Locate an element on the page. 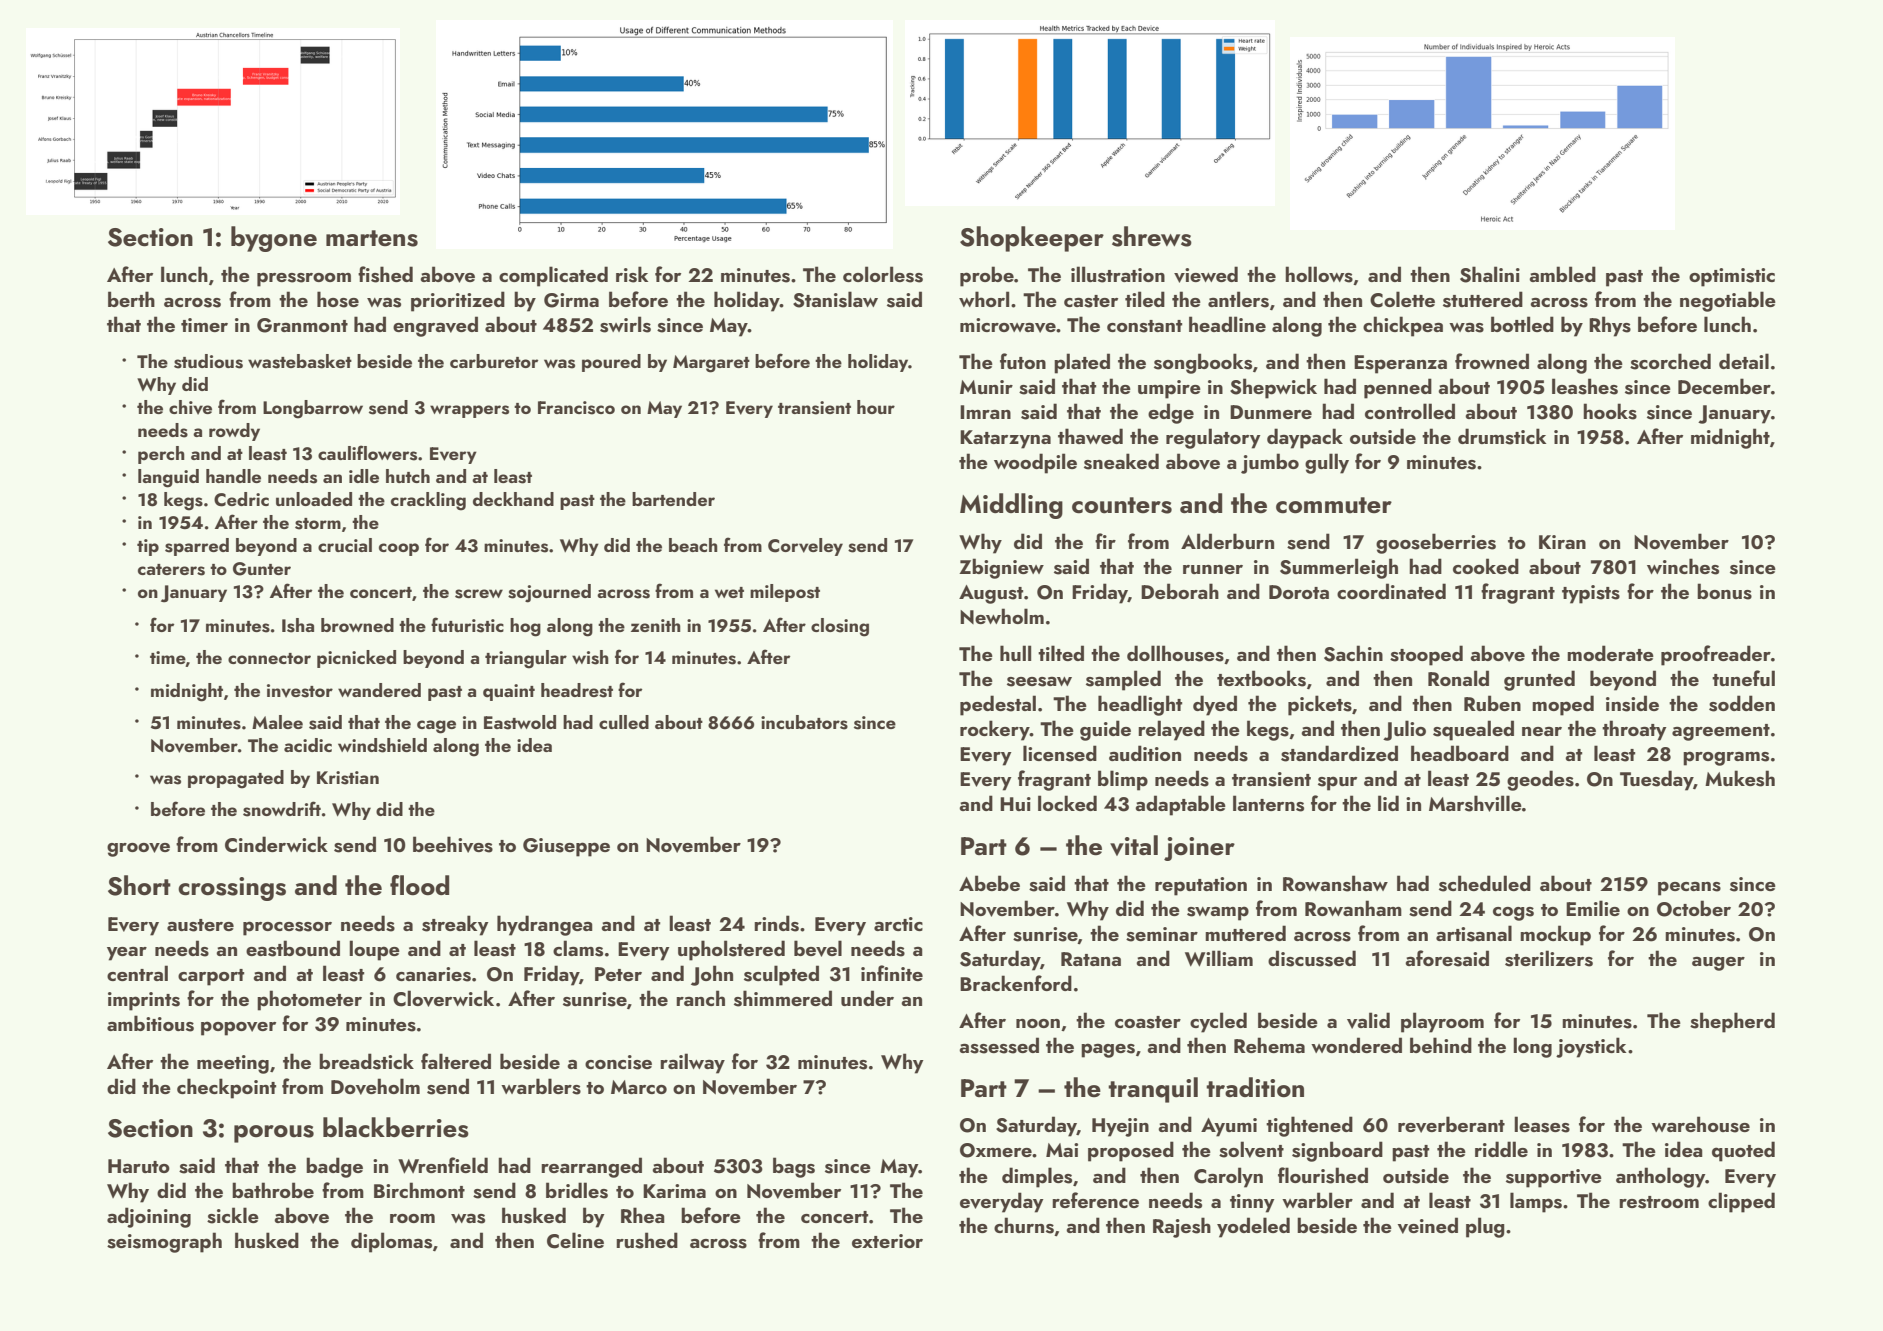  quaint is located at coordinates (509, 692).
